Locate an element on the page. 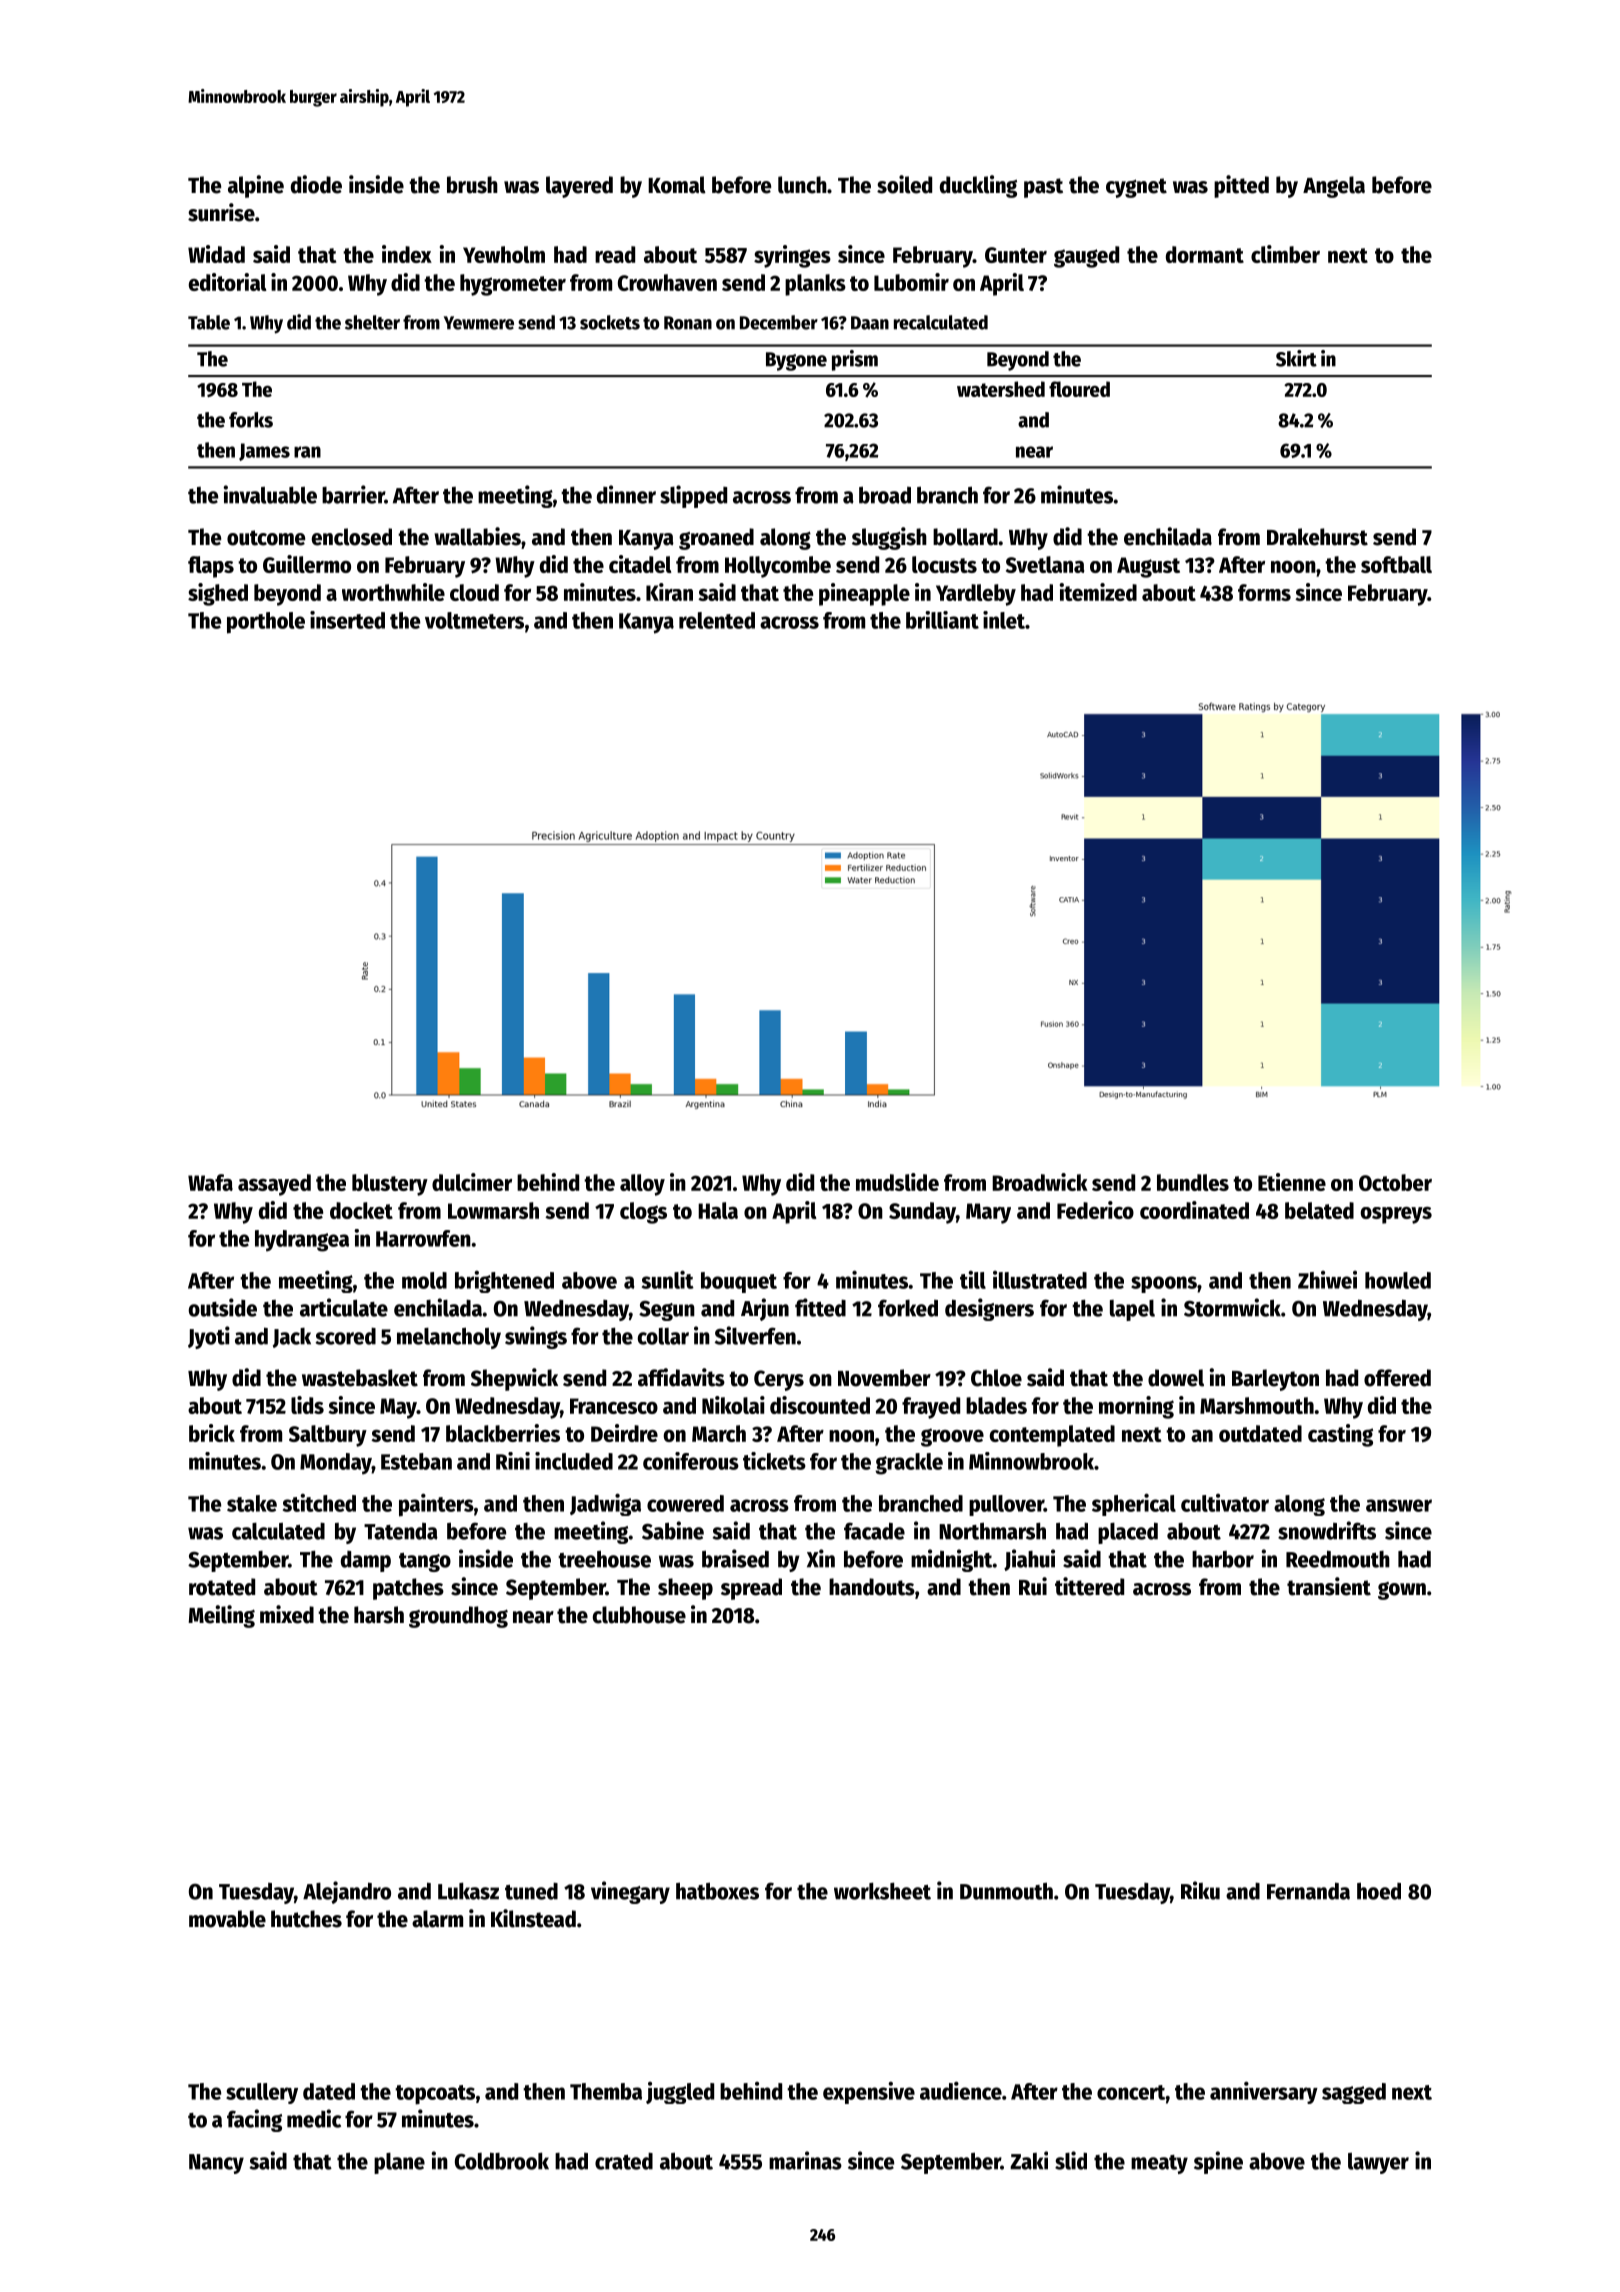 This document has width=1620, height=2292. floured is located at coordinates (1079, 389).
